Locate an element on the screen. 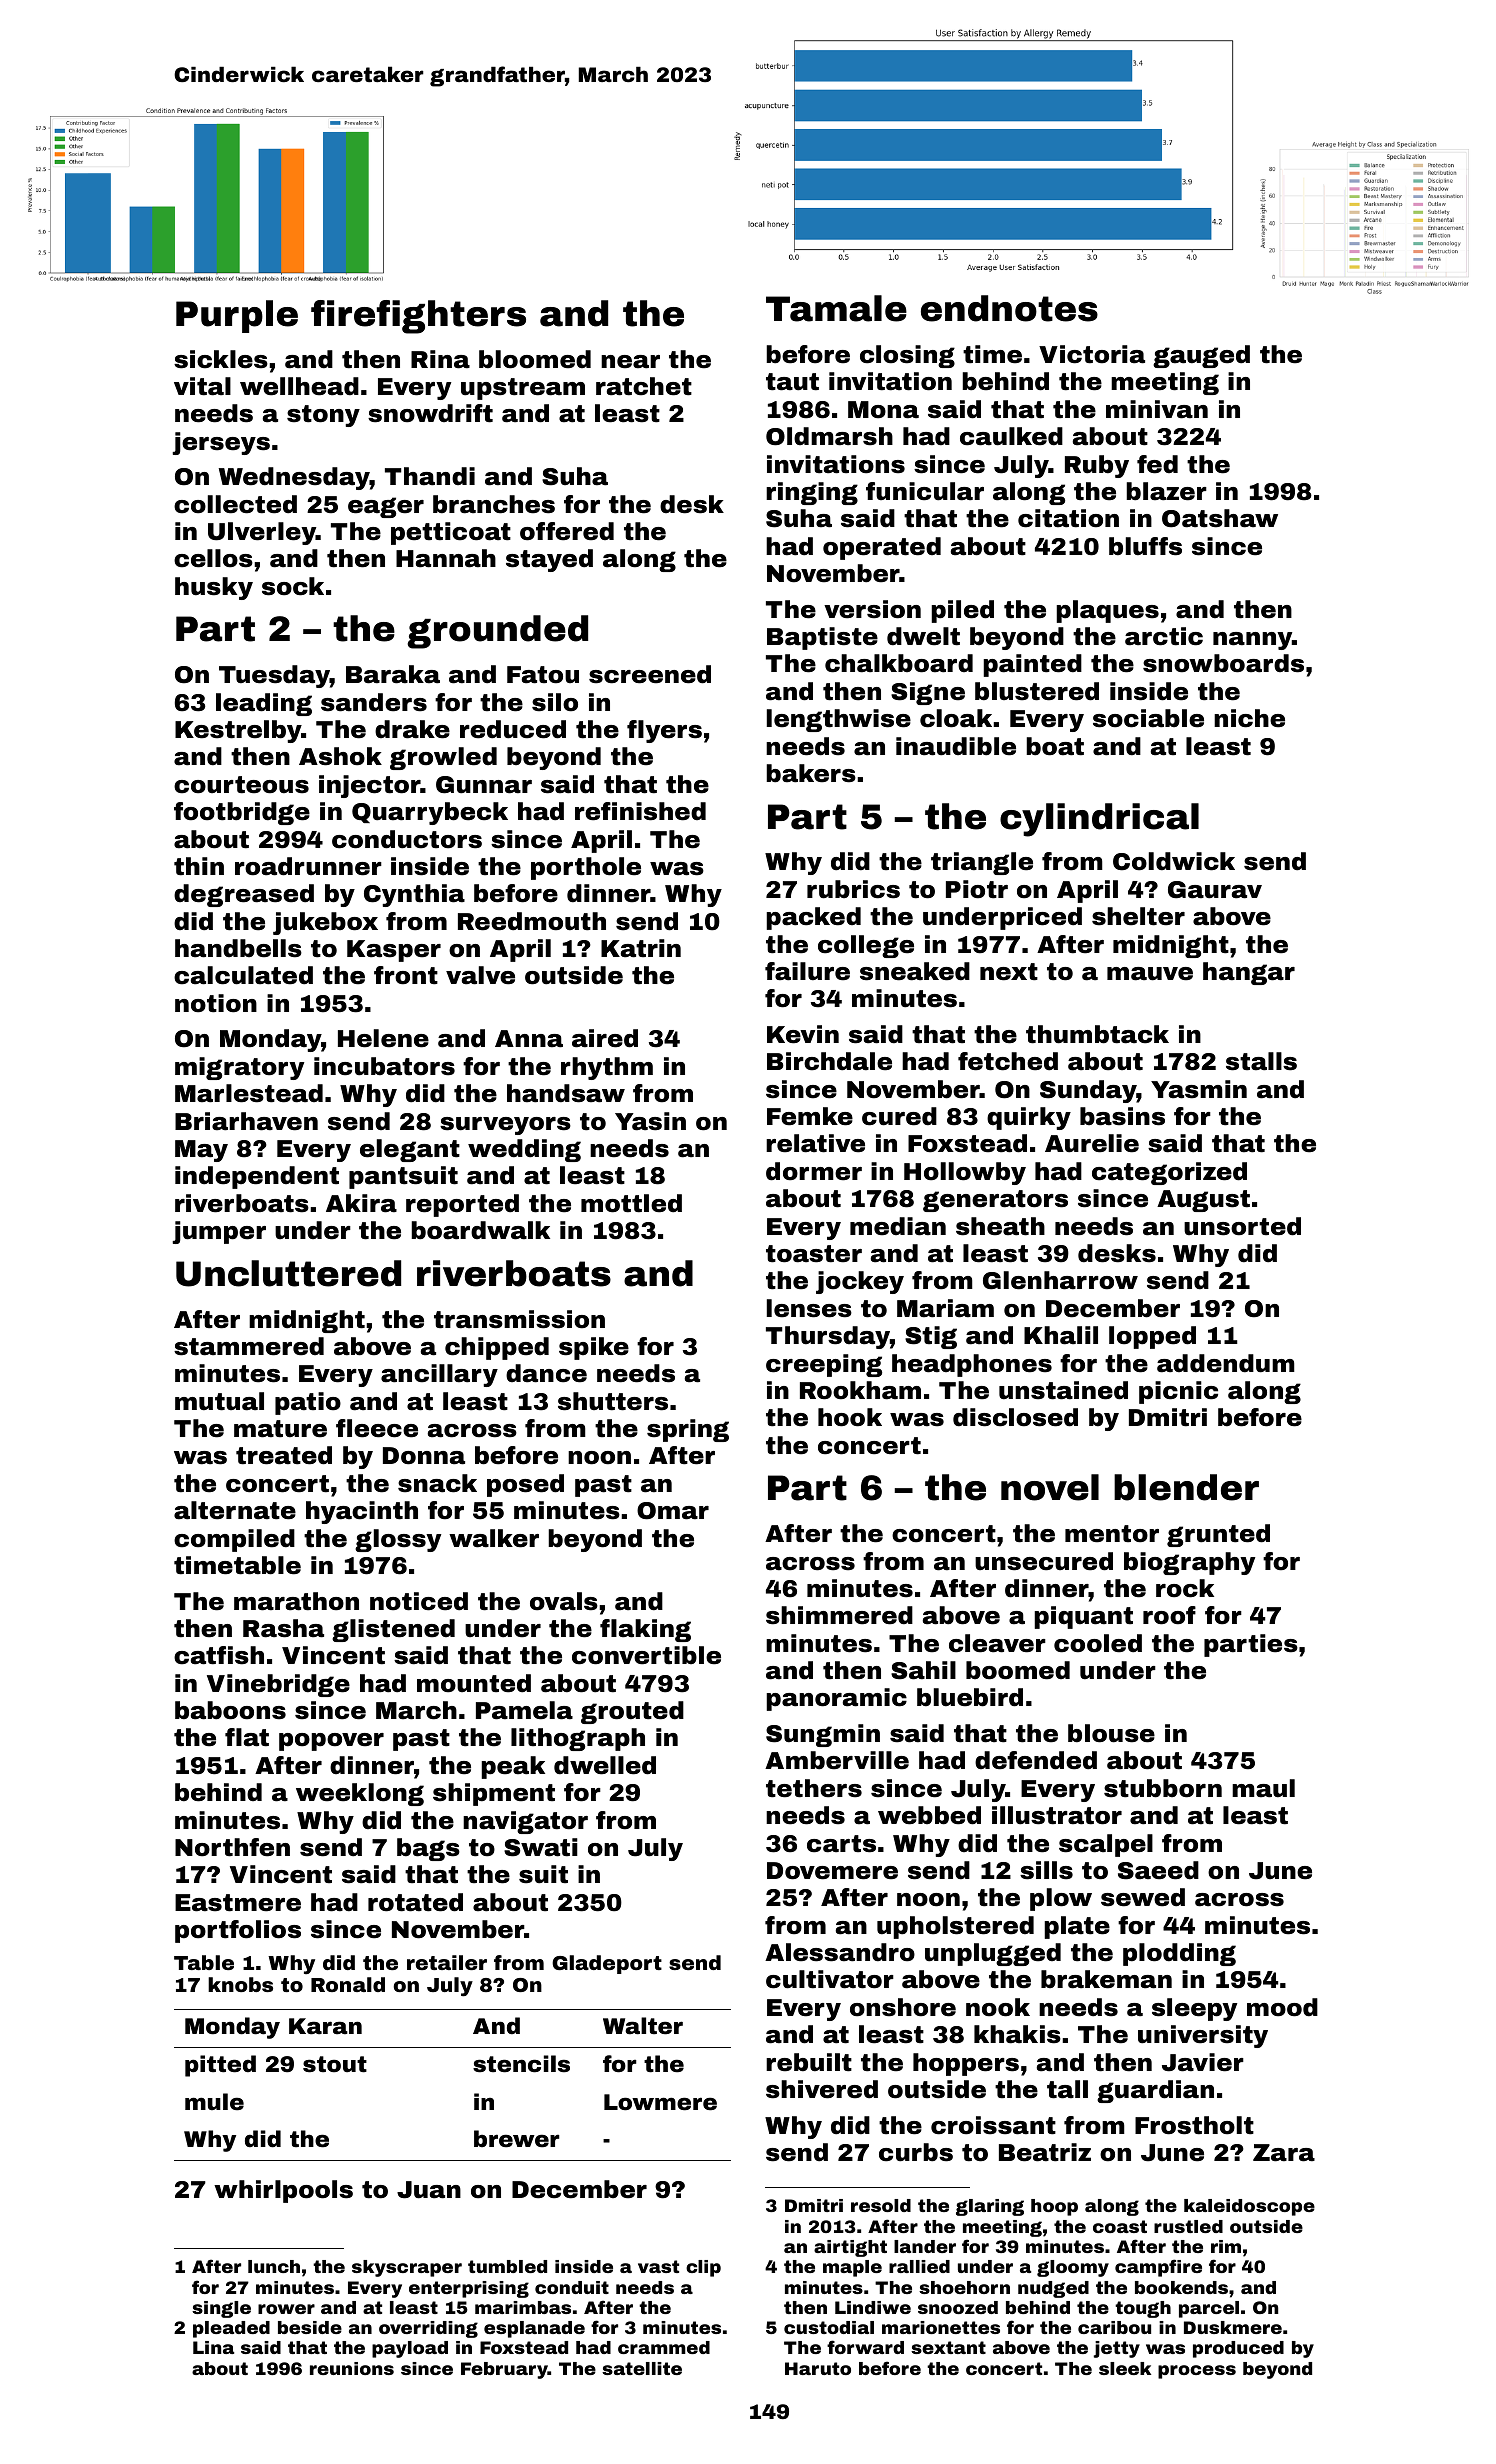 This screenshot has height=2464, width=1496. grounded is located at coordinates (497, 632).
